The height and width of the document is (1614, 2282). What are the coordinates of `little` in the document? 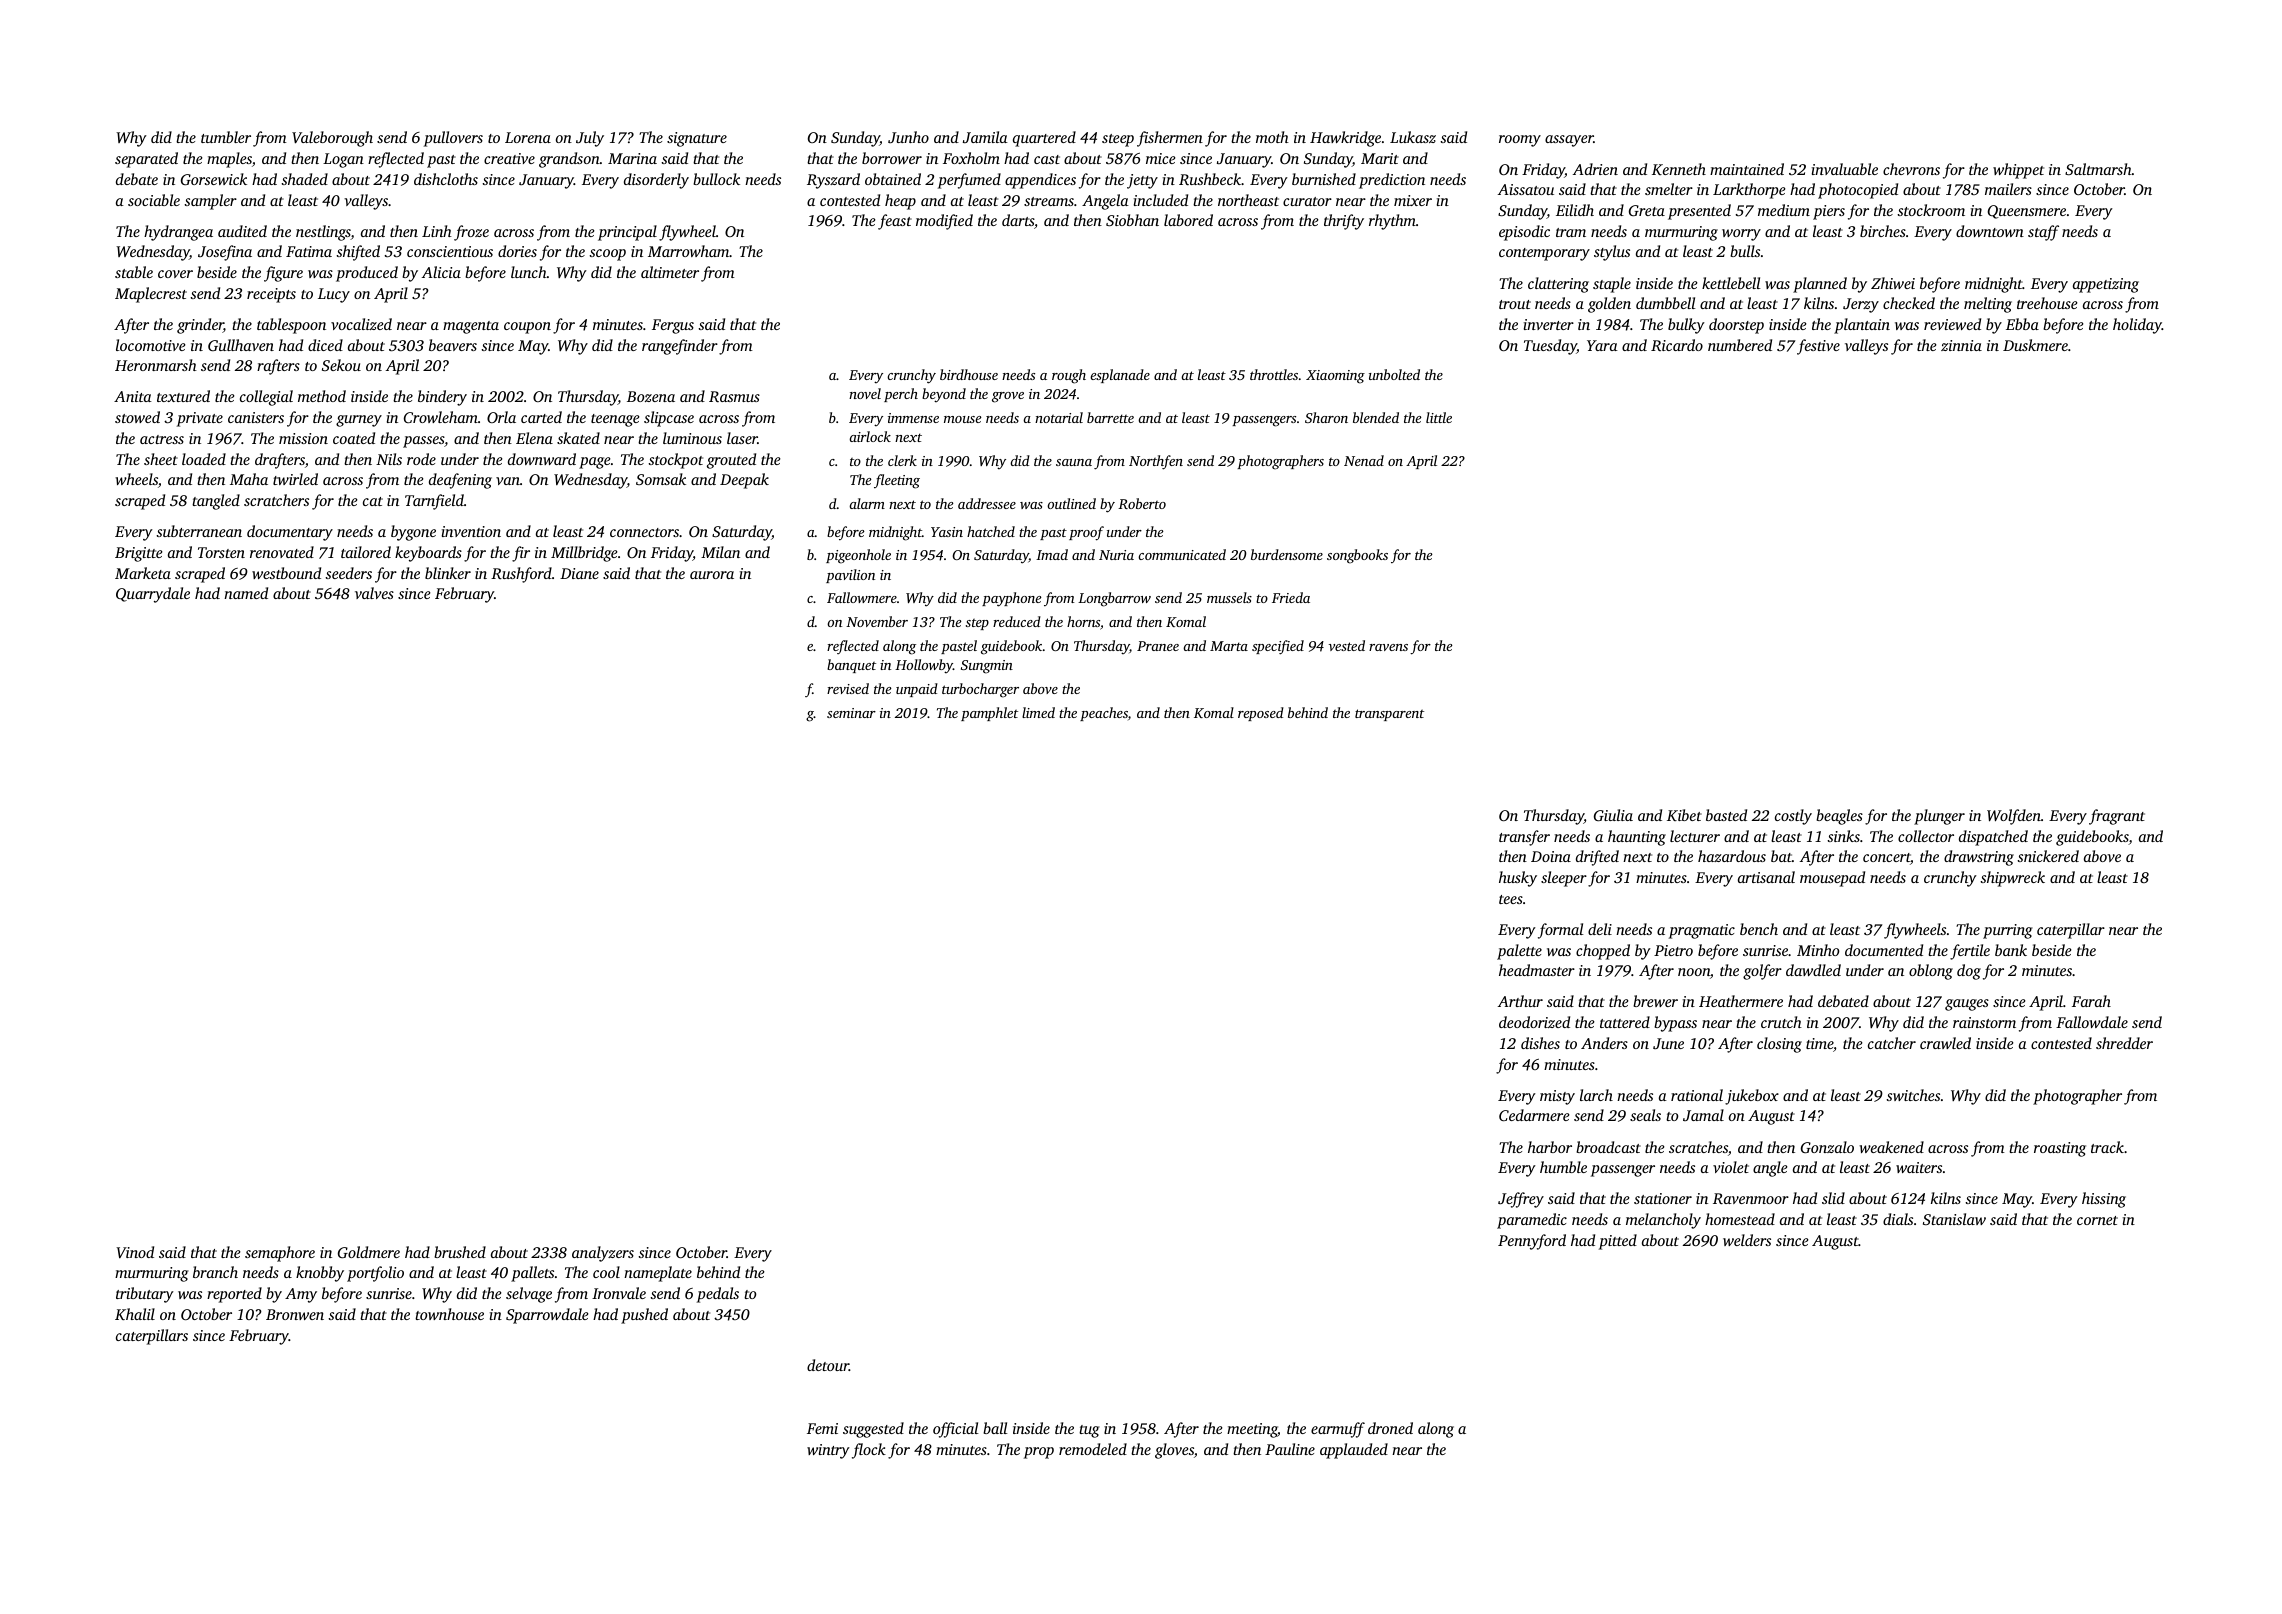 It's located at (1439, 417).
